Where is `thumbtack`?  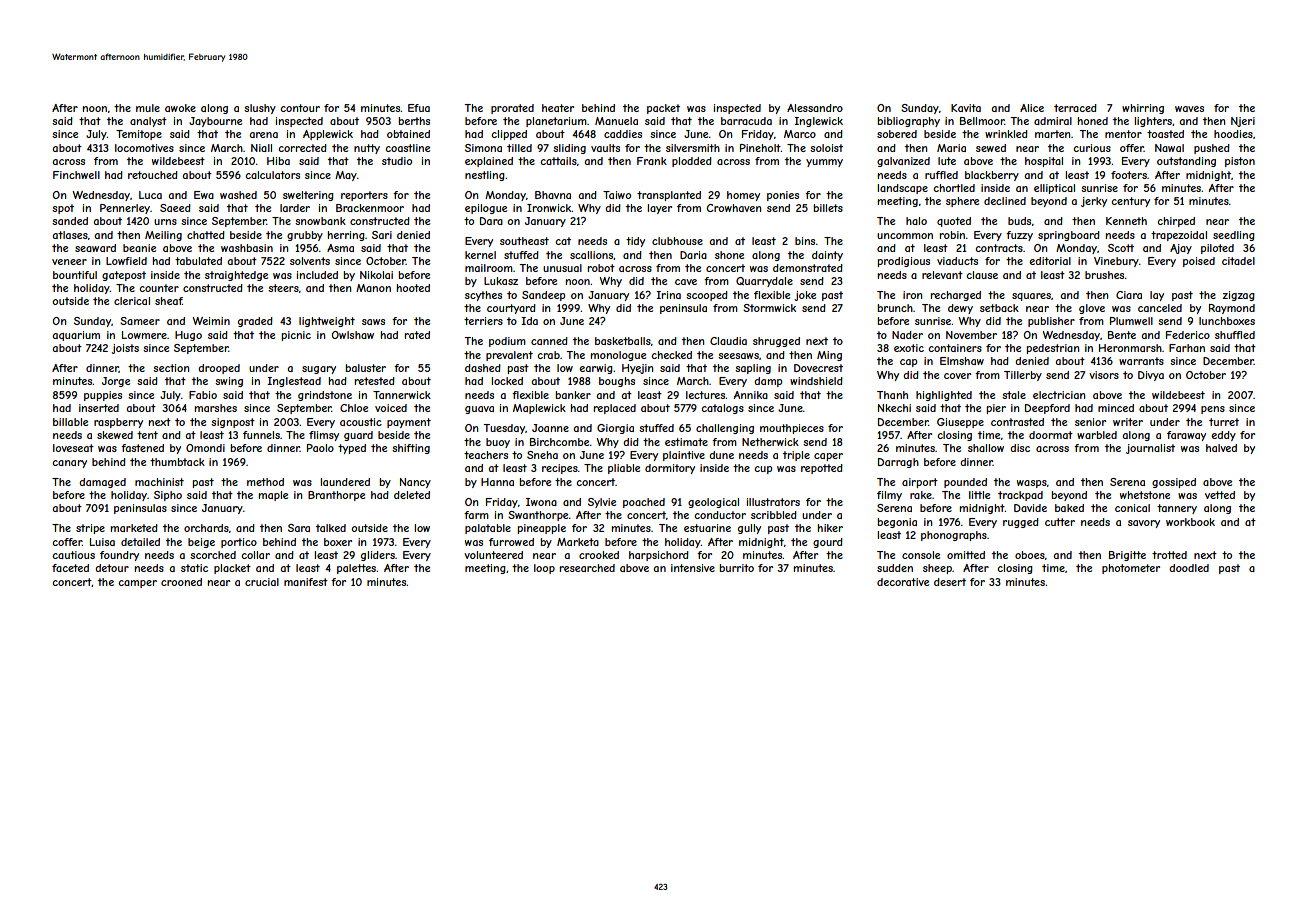 thumbtack is located at coordinates (177, 462).
